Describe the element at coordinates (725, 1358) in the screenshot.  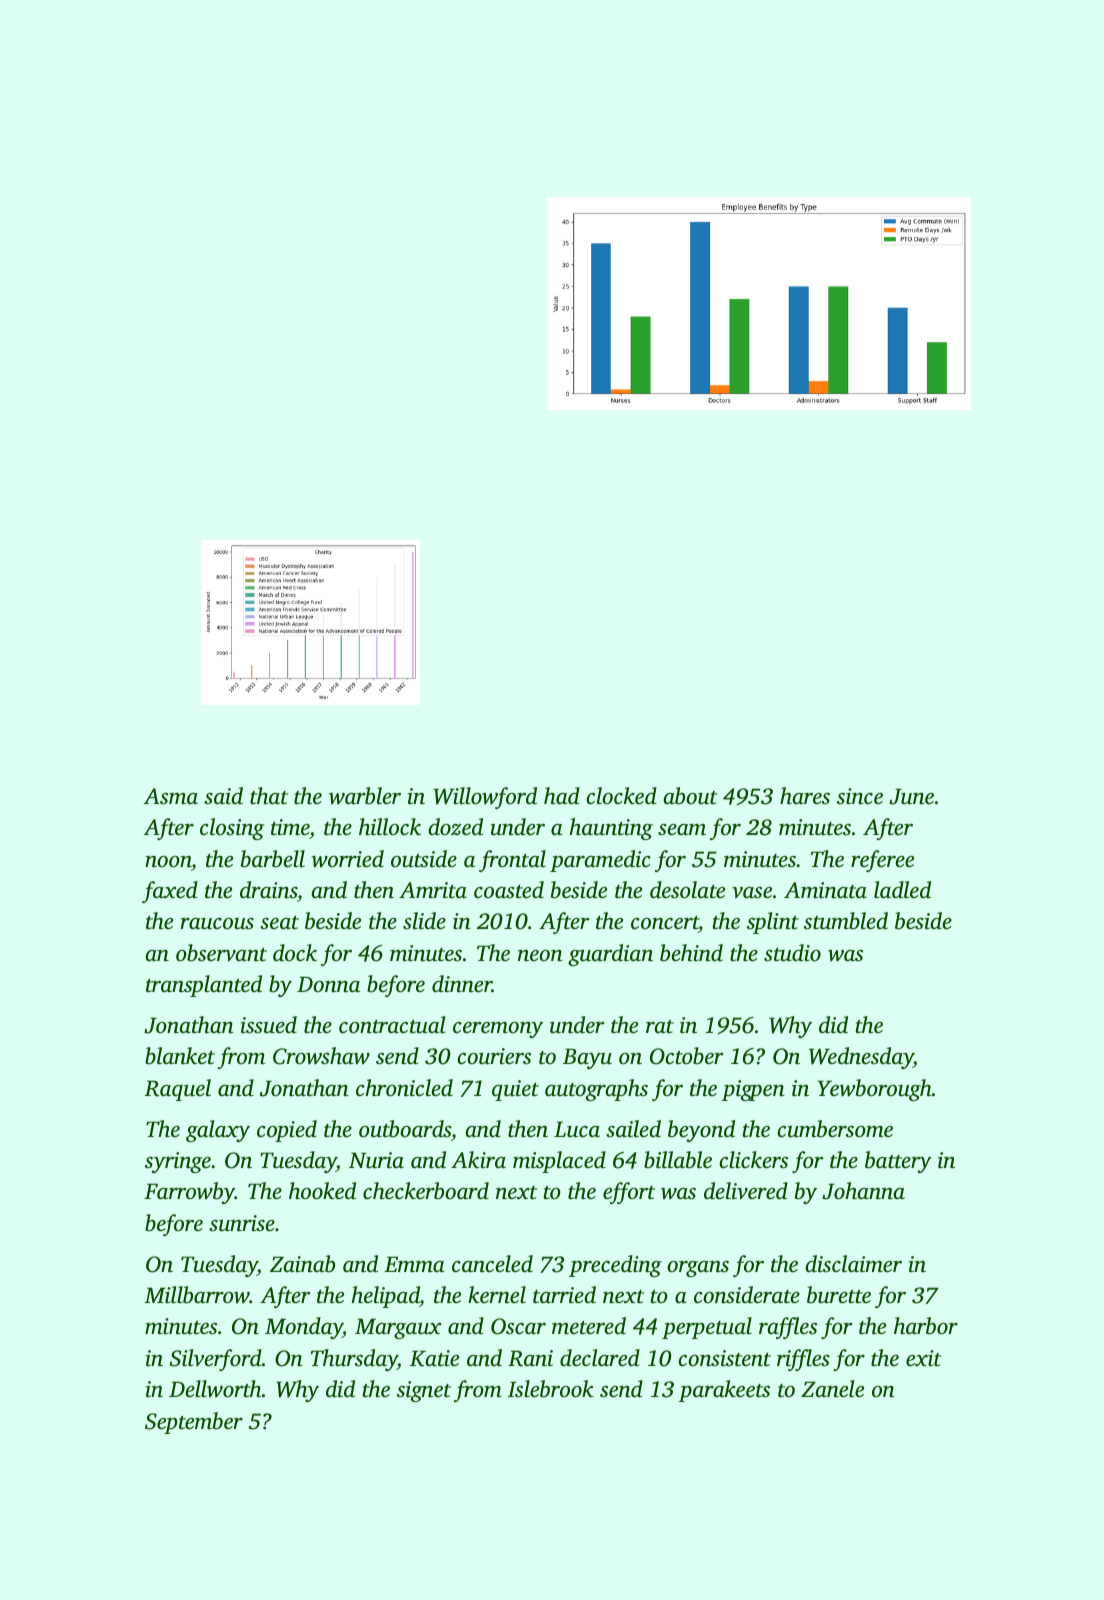
I see `consistent` at that location.
